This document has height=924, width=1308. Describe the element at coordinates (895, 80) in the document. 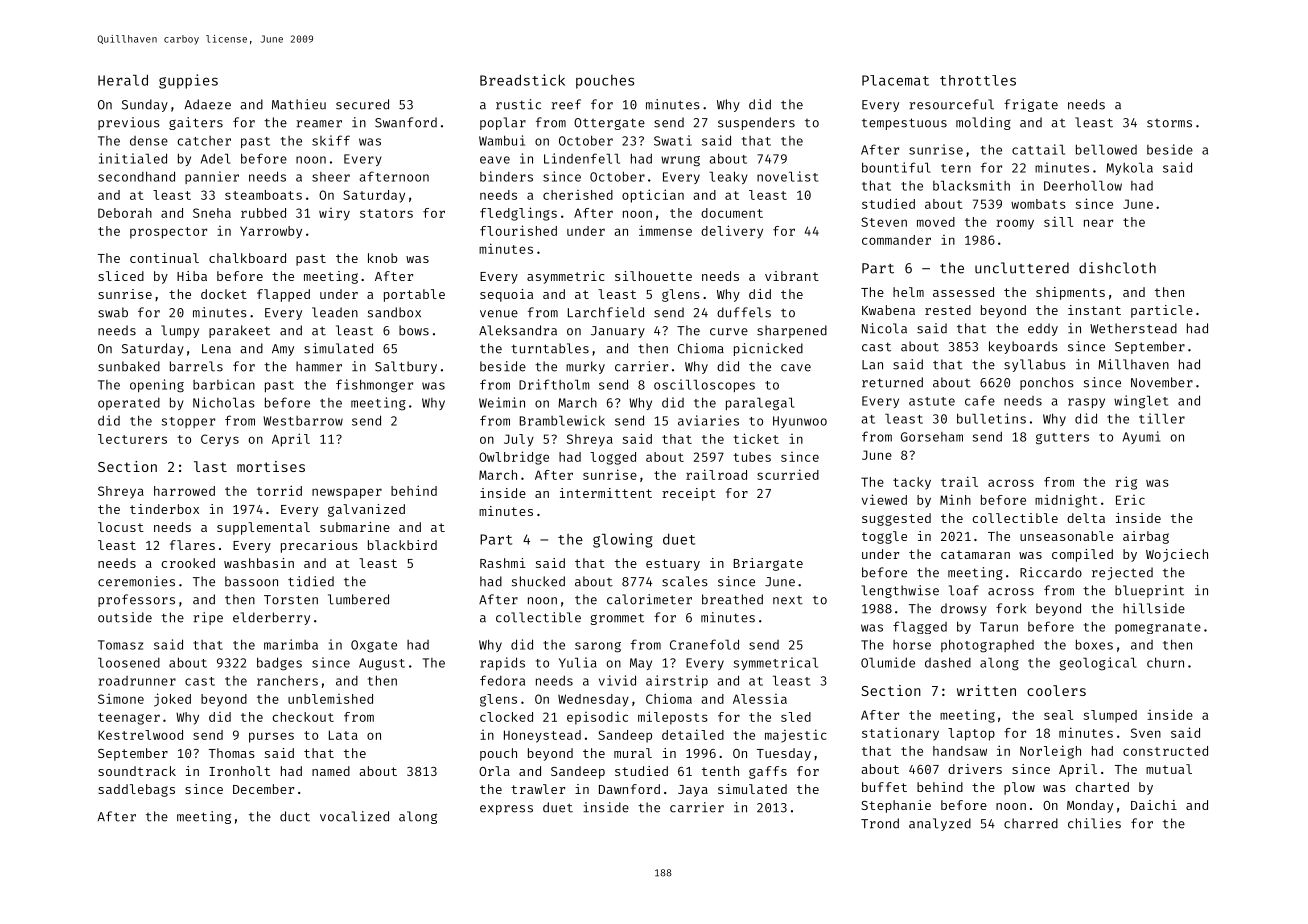

I see `Placemat` at that location.
